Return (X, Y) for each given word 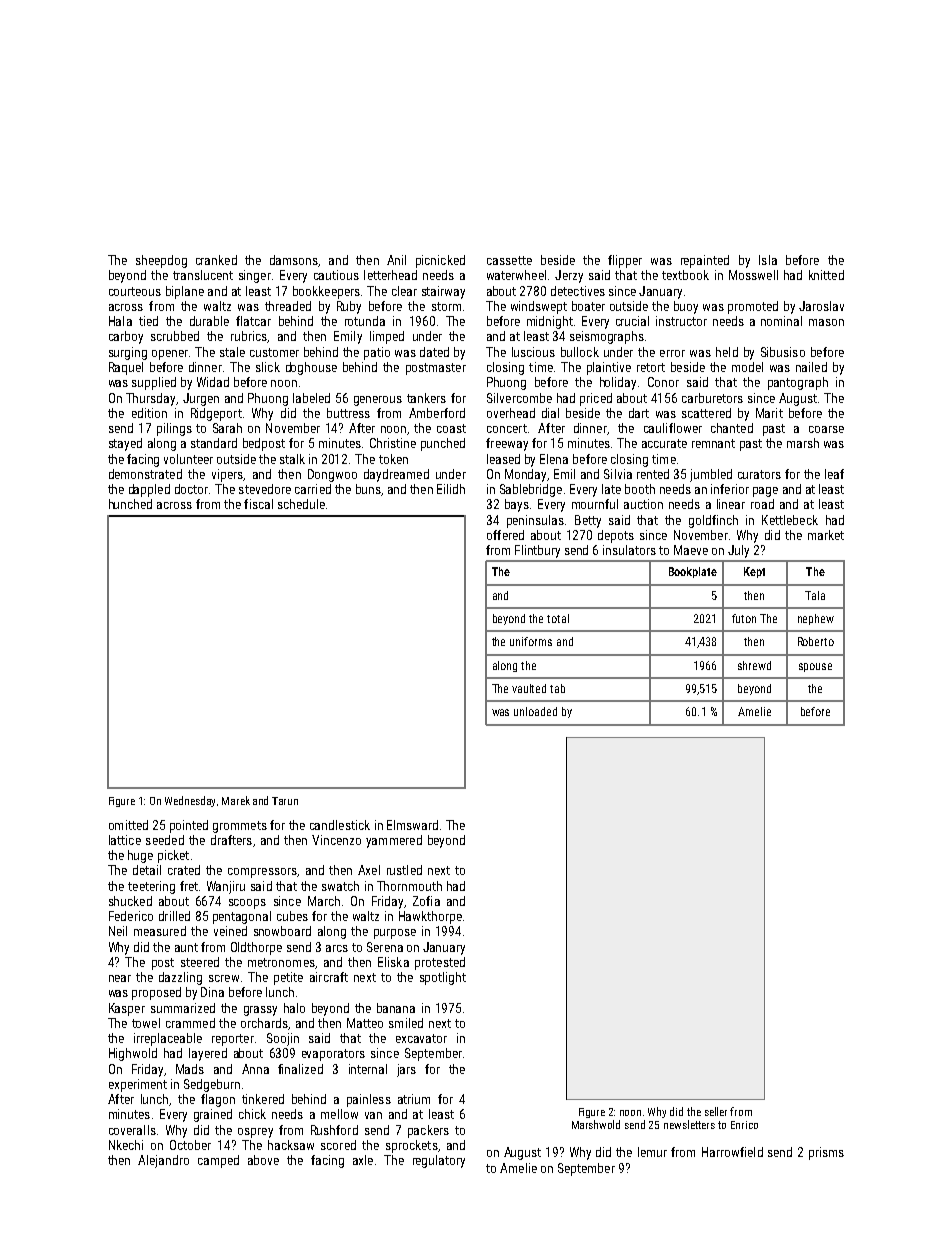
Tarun (285, 801)
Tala (815, 595)
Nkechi (126, 1145)
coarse (826, 429)
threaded (288, 306)
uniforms (531, 641)
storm (446, 306)
